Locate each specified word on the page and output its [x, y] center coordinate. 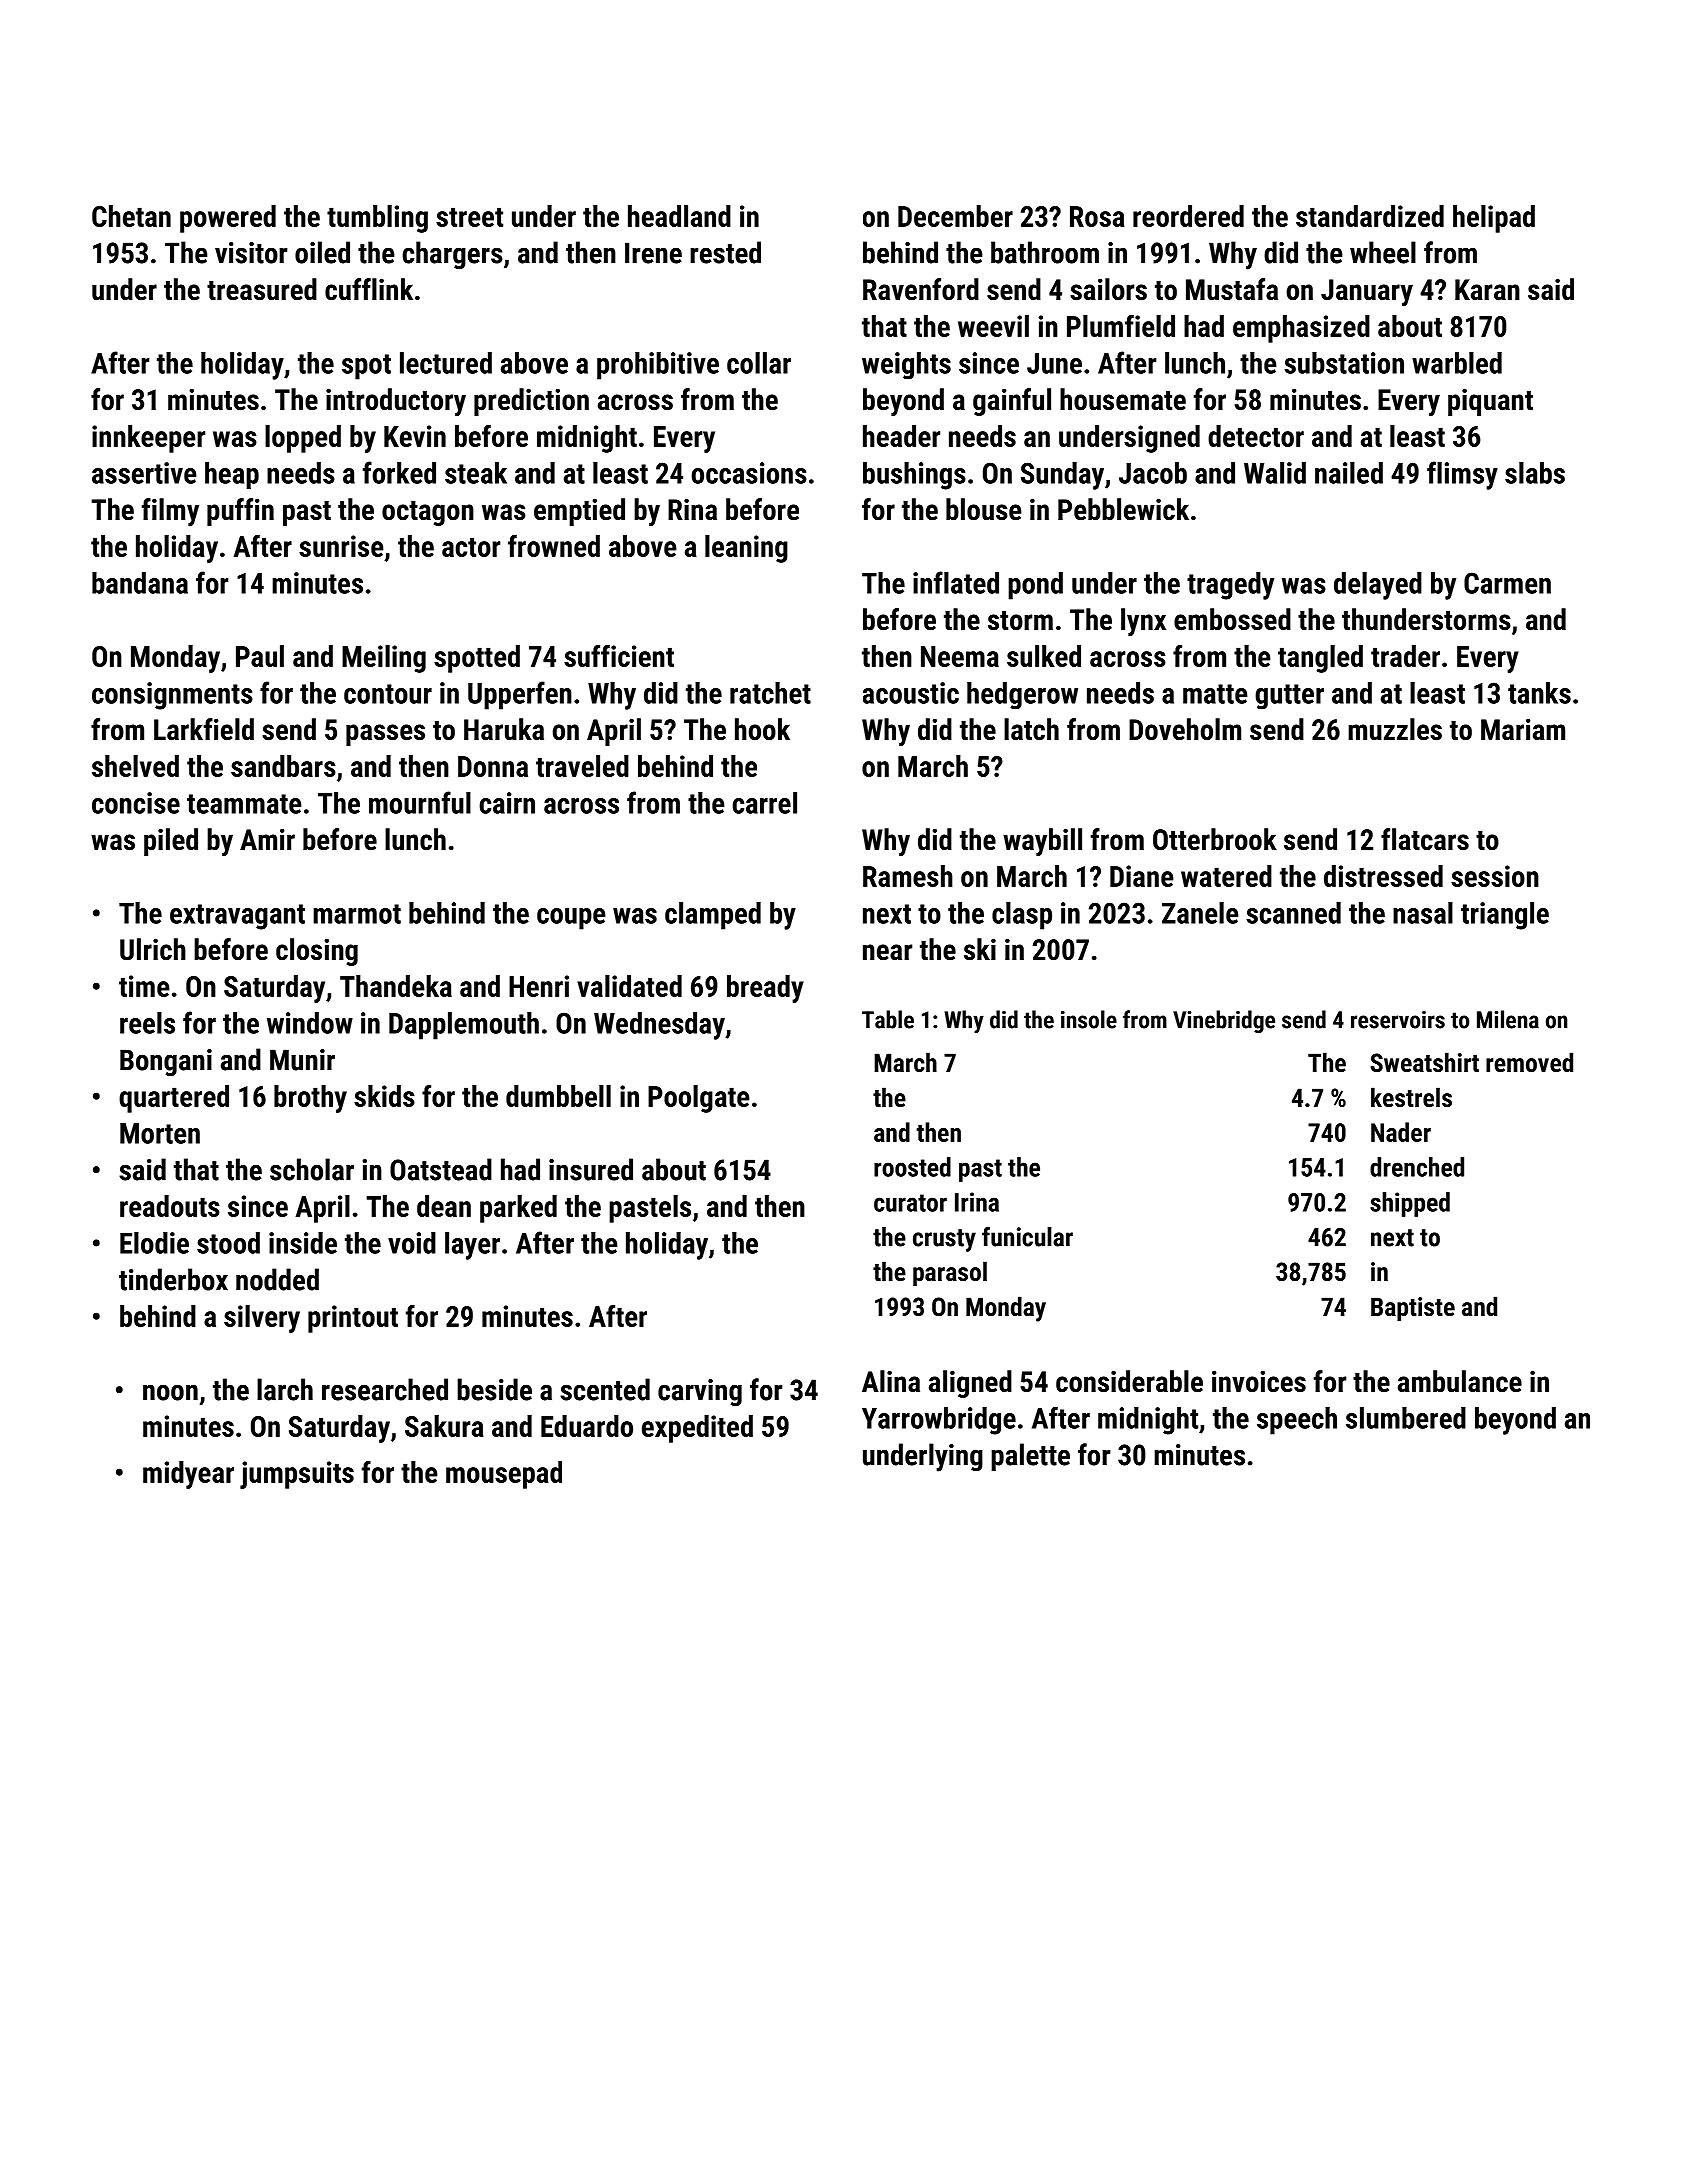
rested [725, 252]
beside [494, 1389]
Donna [493, 766]
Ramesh [908, 876]
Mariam [1523, 729]
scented [605, 1389]
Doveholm [1185, 729]
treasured [262, 289]
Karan [1487, 290]
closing [317, 952]
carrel [764, 803]
